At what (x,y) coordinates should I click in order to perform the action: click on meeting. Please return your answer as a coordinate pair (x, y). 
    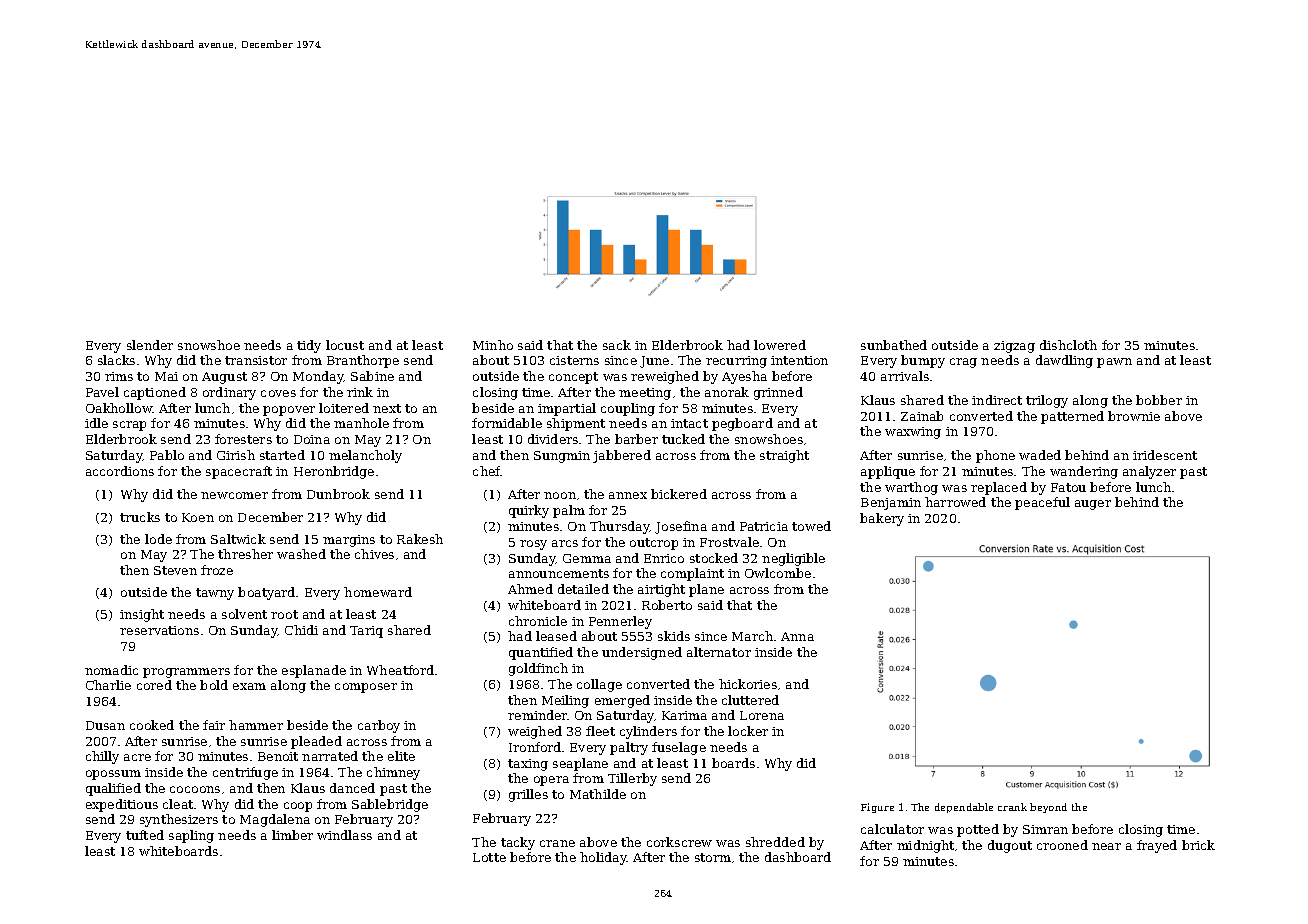
    Looking at the image, I should click on (645, 394).
